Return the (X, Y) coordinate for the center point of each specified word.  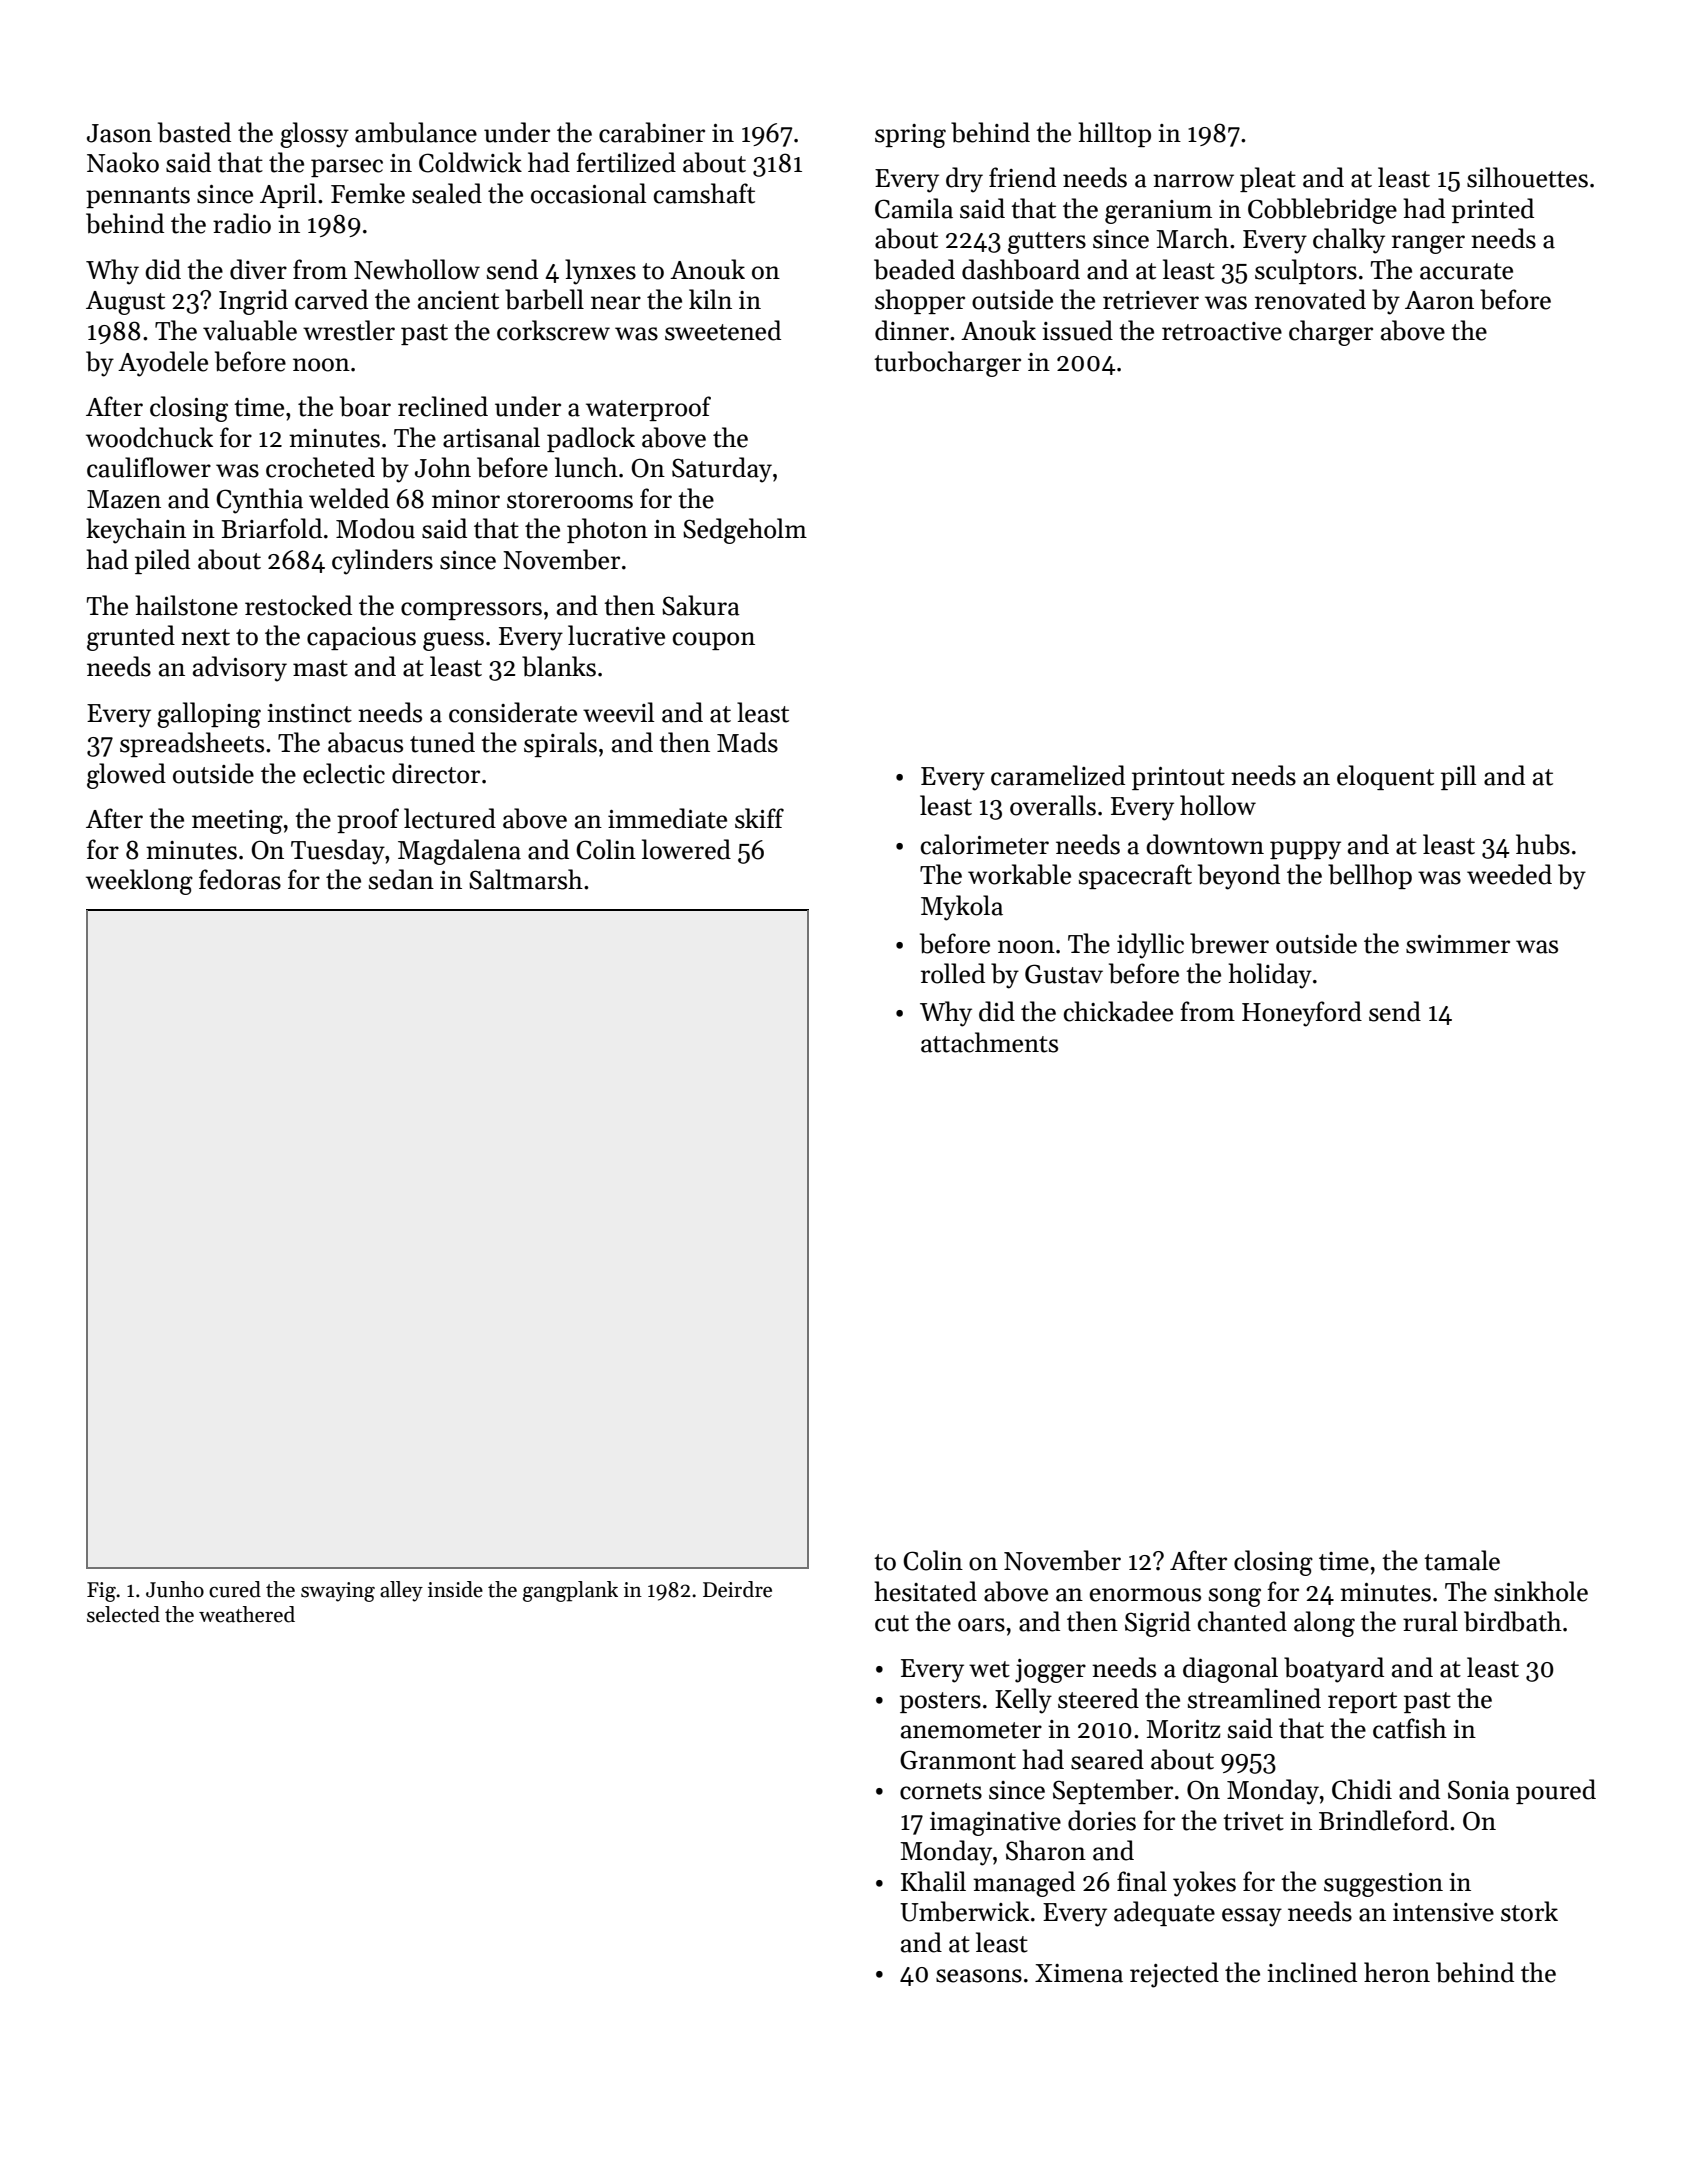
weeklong (139, 882)
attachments (989, 1042)
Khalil (933, 1881)
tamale (1462, 1560)
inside (455, 1589)
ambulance (416, 132)
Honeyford (1302, 1014)
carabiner (652, 132)
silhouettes (1527, 177)
